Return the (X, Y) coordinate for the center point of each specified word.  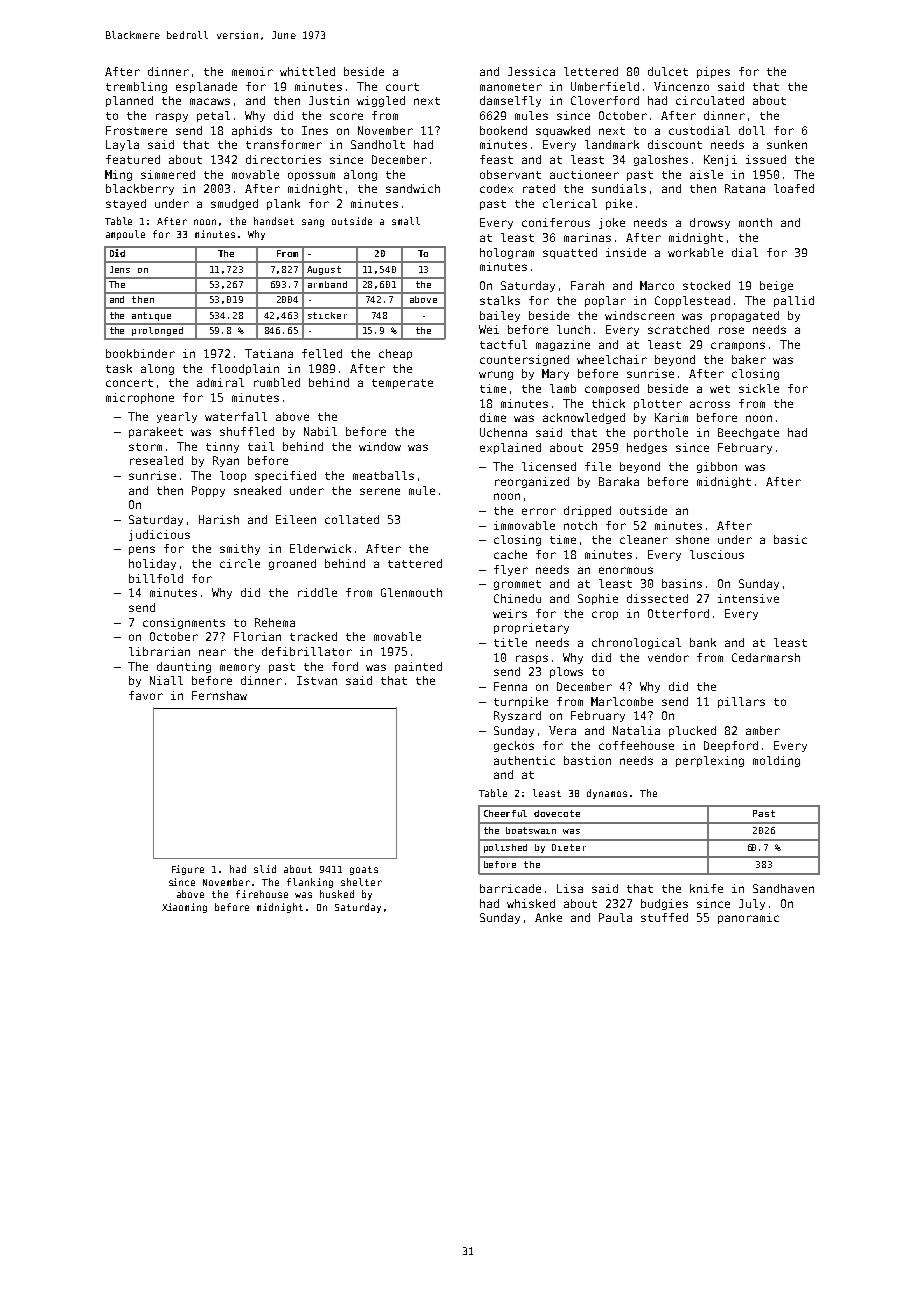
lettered (591, 71)
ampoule (125, 235)
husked (337, 894)
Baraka (619, 481)
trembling (136, 87)
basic (790, 539)
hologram (507, 253)
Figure (188, 870)
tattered (415, 563)
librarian (159, 651)
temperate (402, 384)
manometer (511, 87)
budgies (664, 904)
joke (612, 223)
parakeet (156, 432)
